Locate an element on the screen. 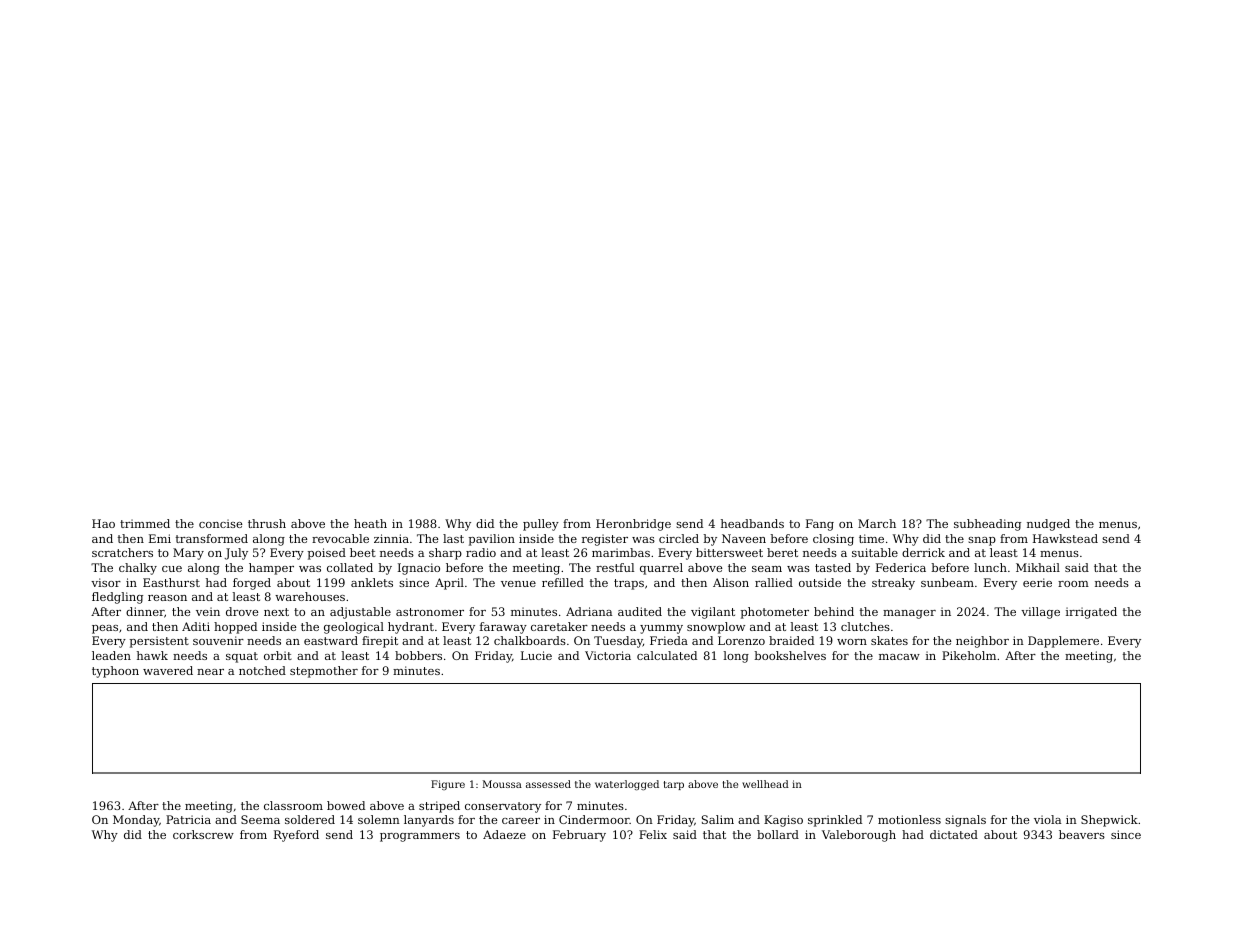 The height and width of the screenshot is (952, 1233). Ryeford is located at coordinates (296, 836).
